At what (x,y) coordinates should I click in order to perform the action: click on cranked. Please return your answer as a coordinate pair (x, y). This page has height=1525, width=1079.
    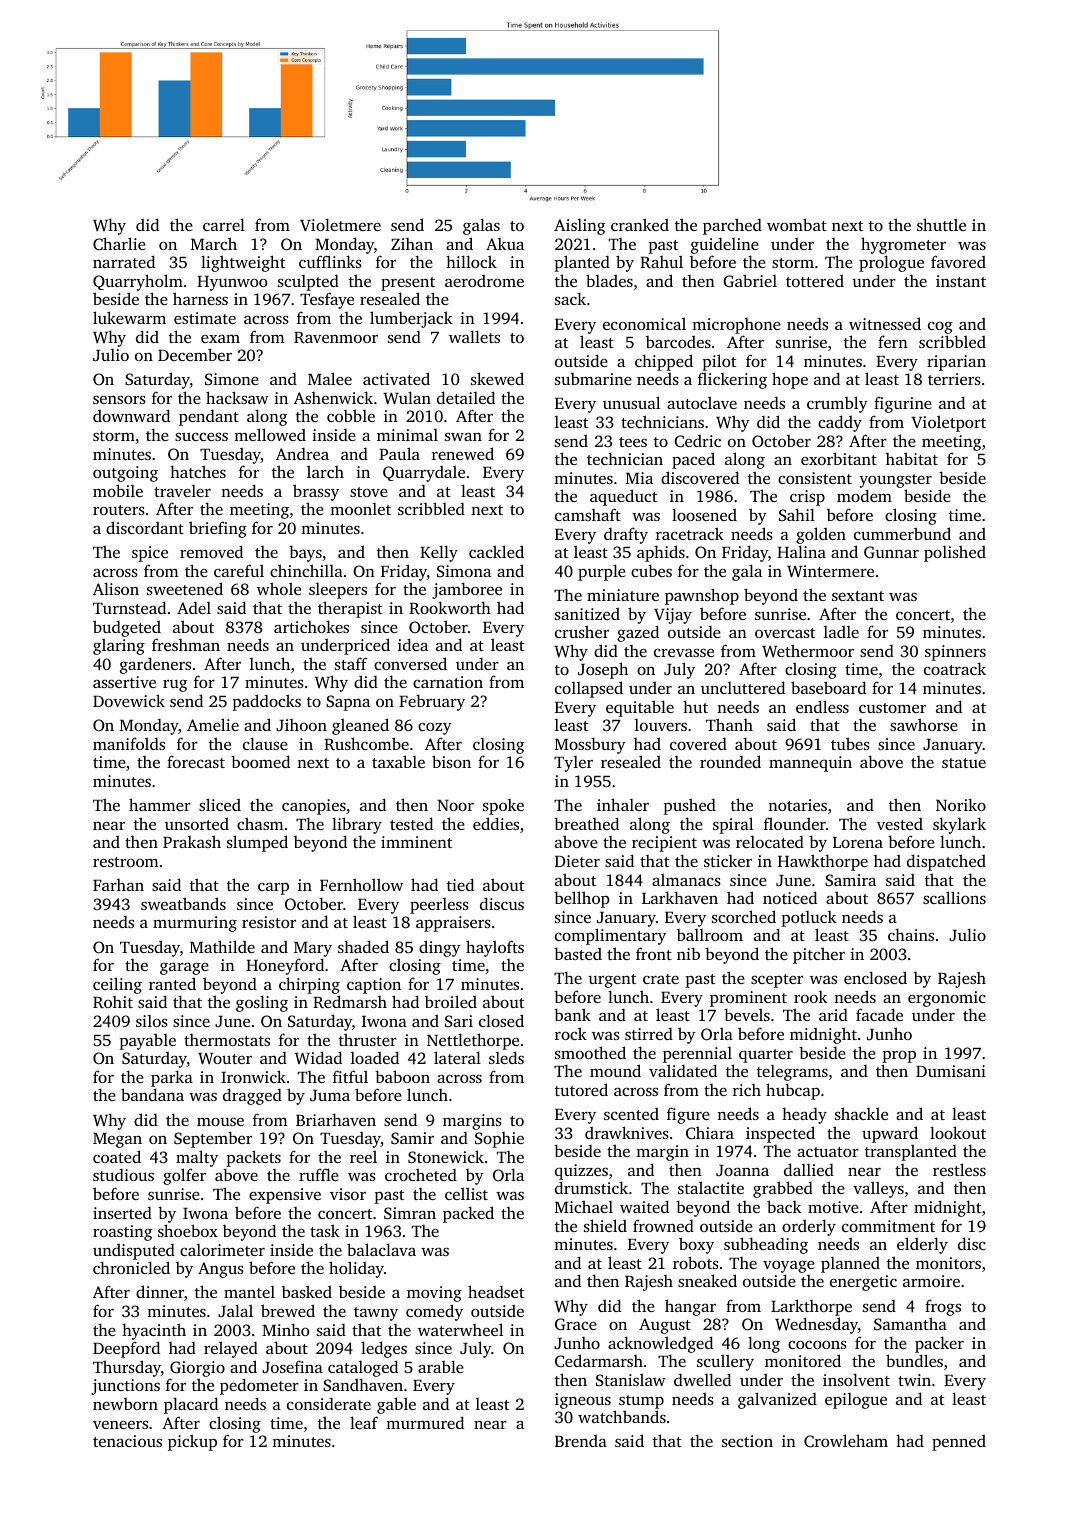
    Looking at the image, I should click on (640, 224).
